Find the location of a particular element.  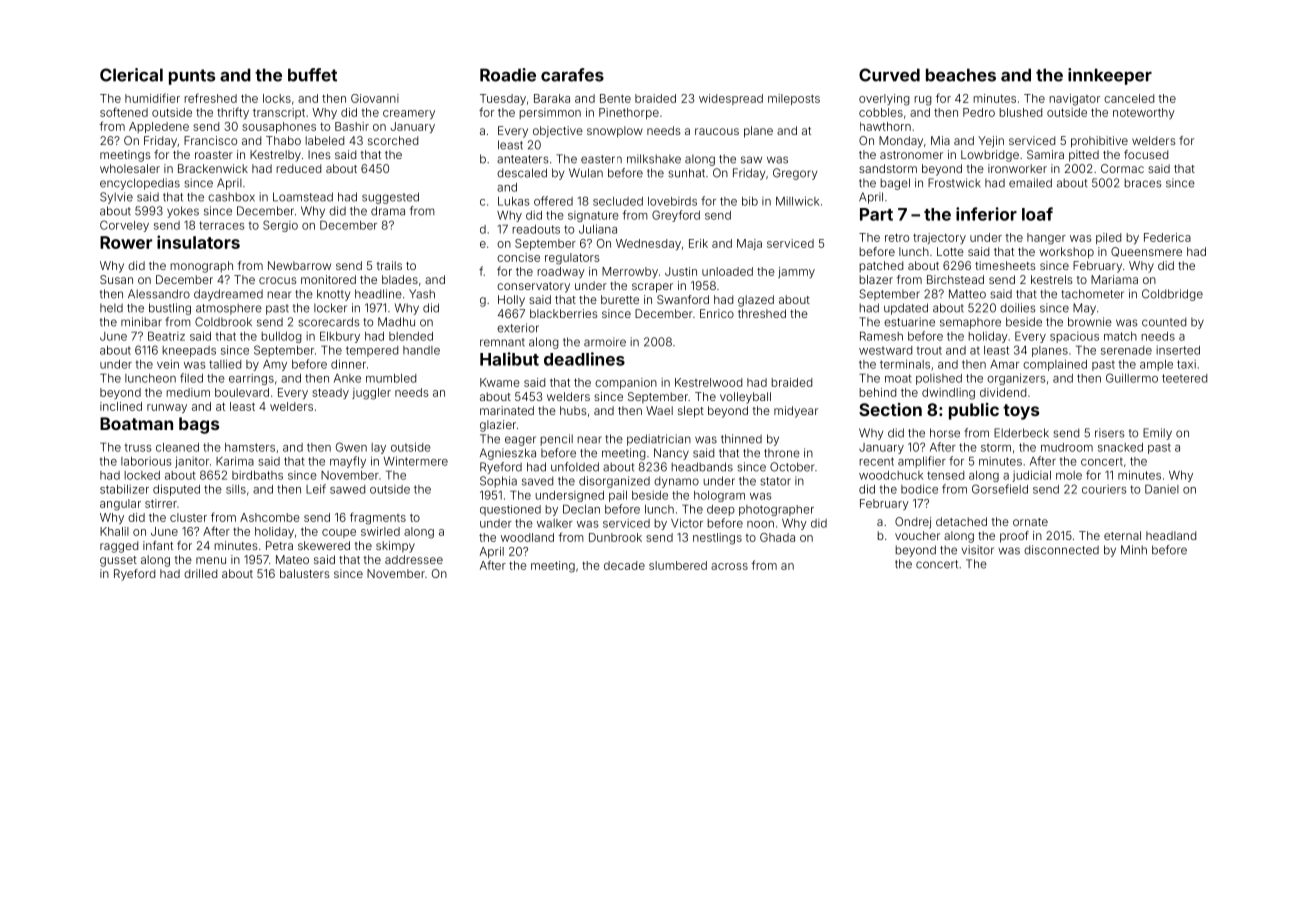

coupe is located at coordinates (339, 533).
